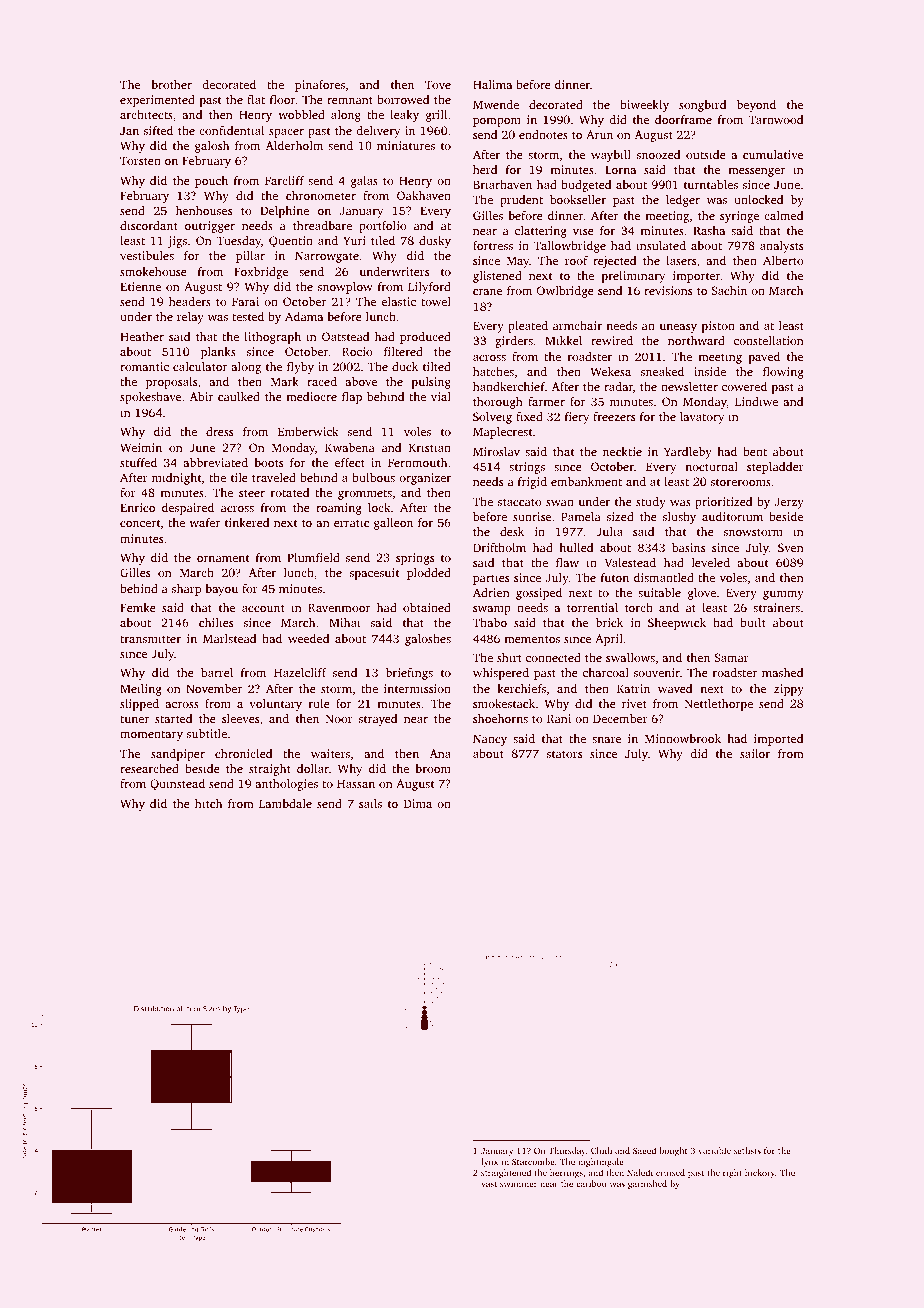 The image size is (924, 1308). Describe the element at coordinates (586, 481) in the page. I see `embankment` at that location.
